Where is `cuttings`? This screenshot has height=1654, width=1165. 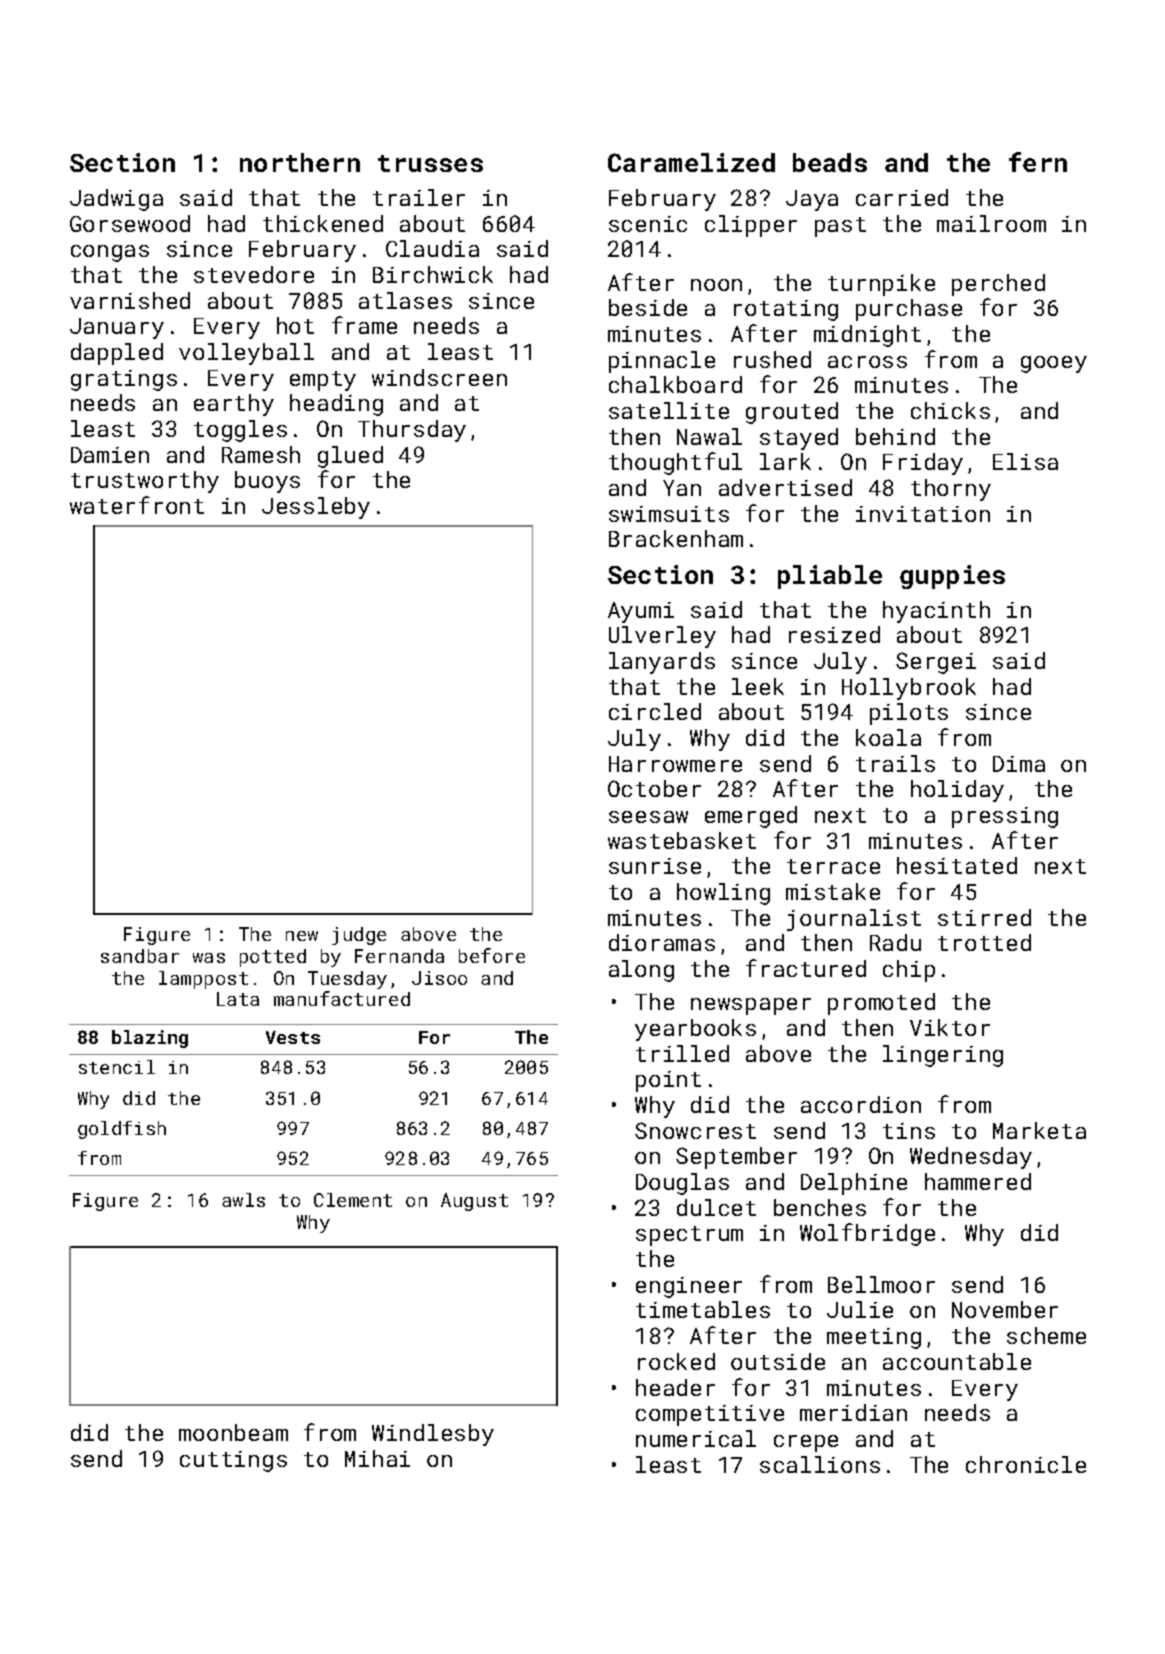 cuttings is located at coordinates (233, 1461).
